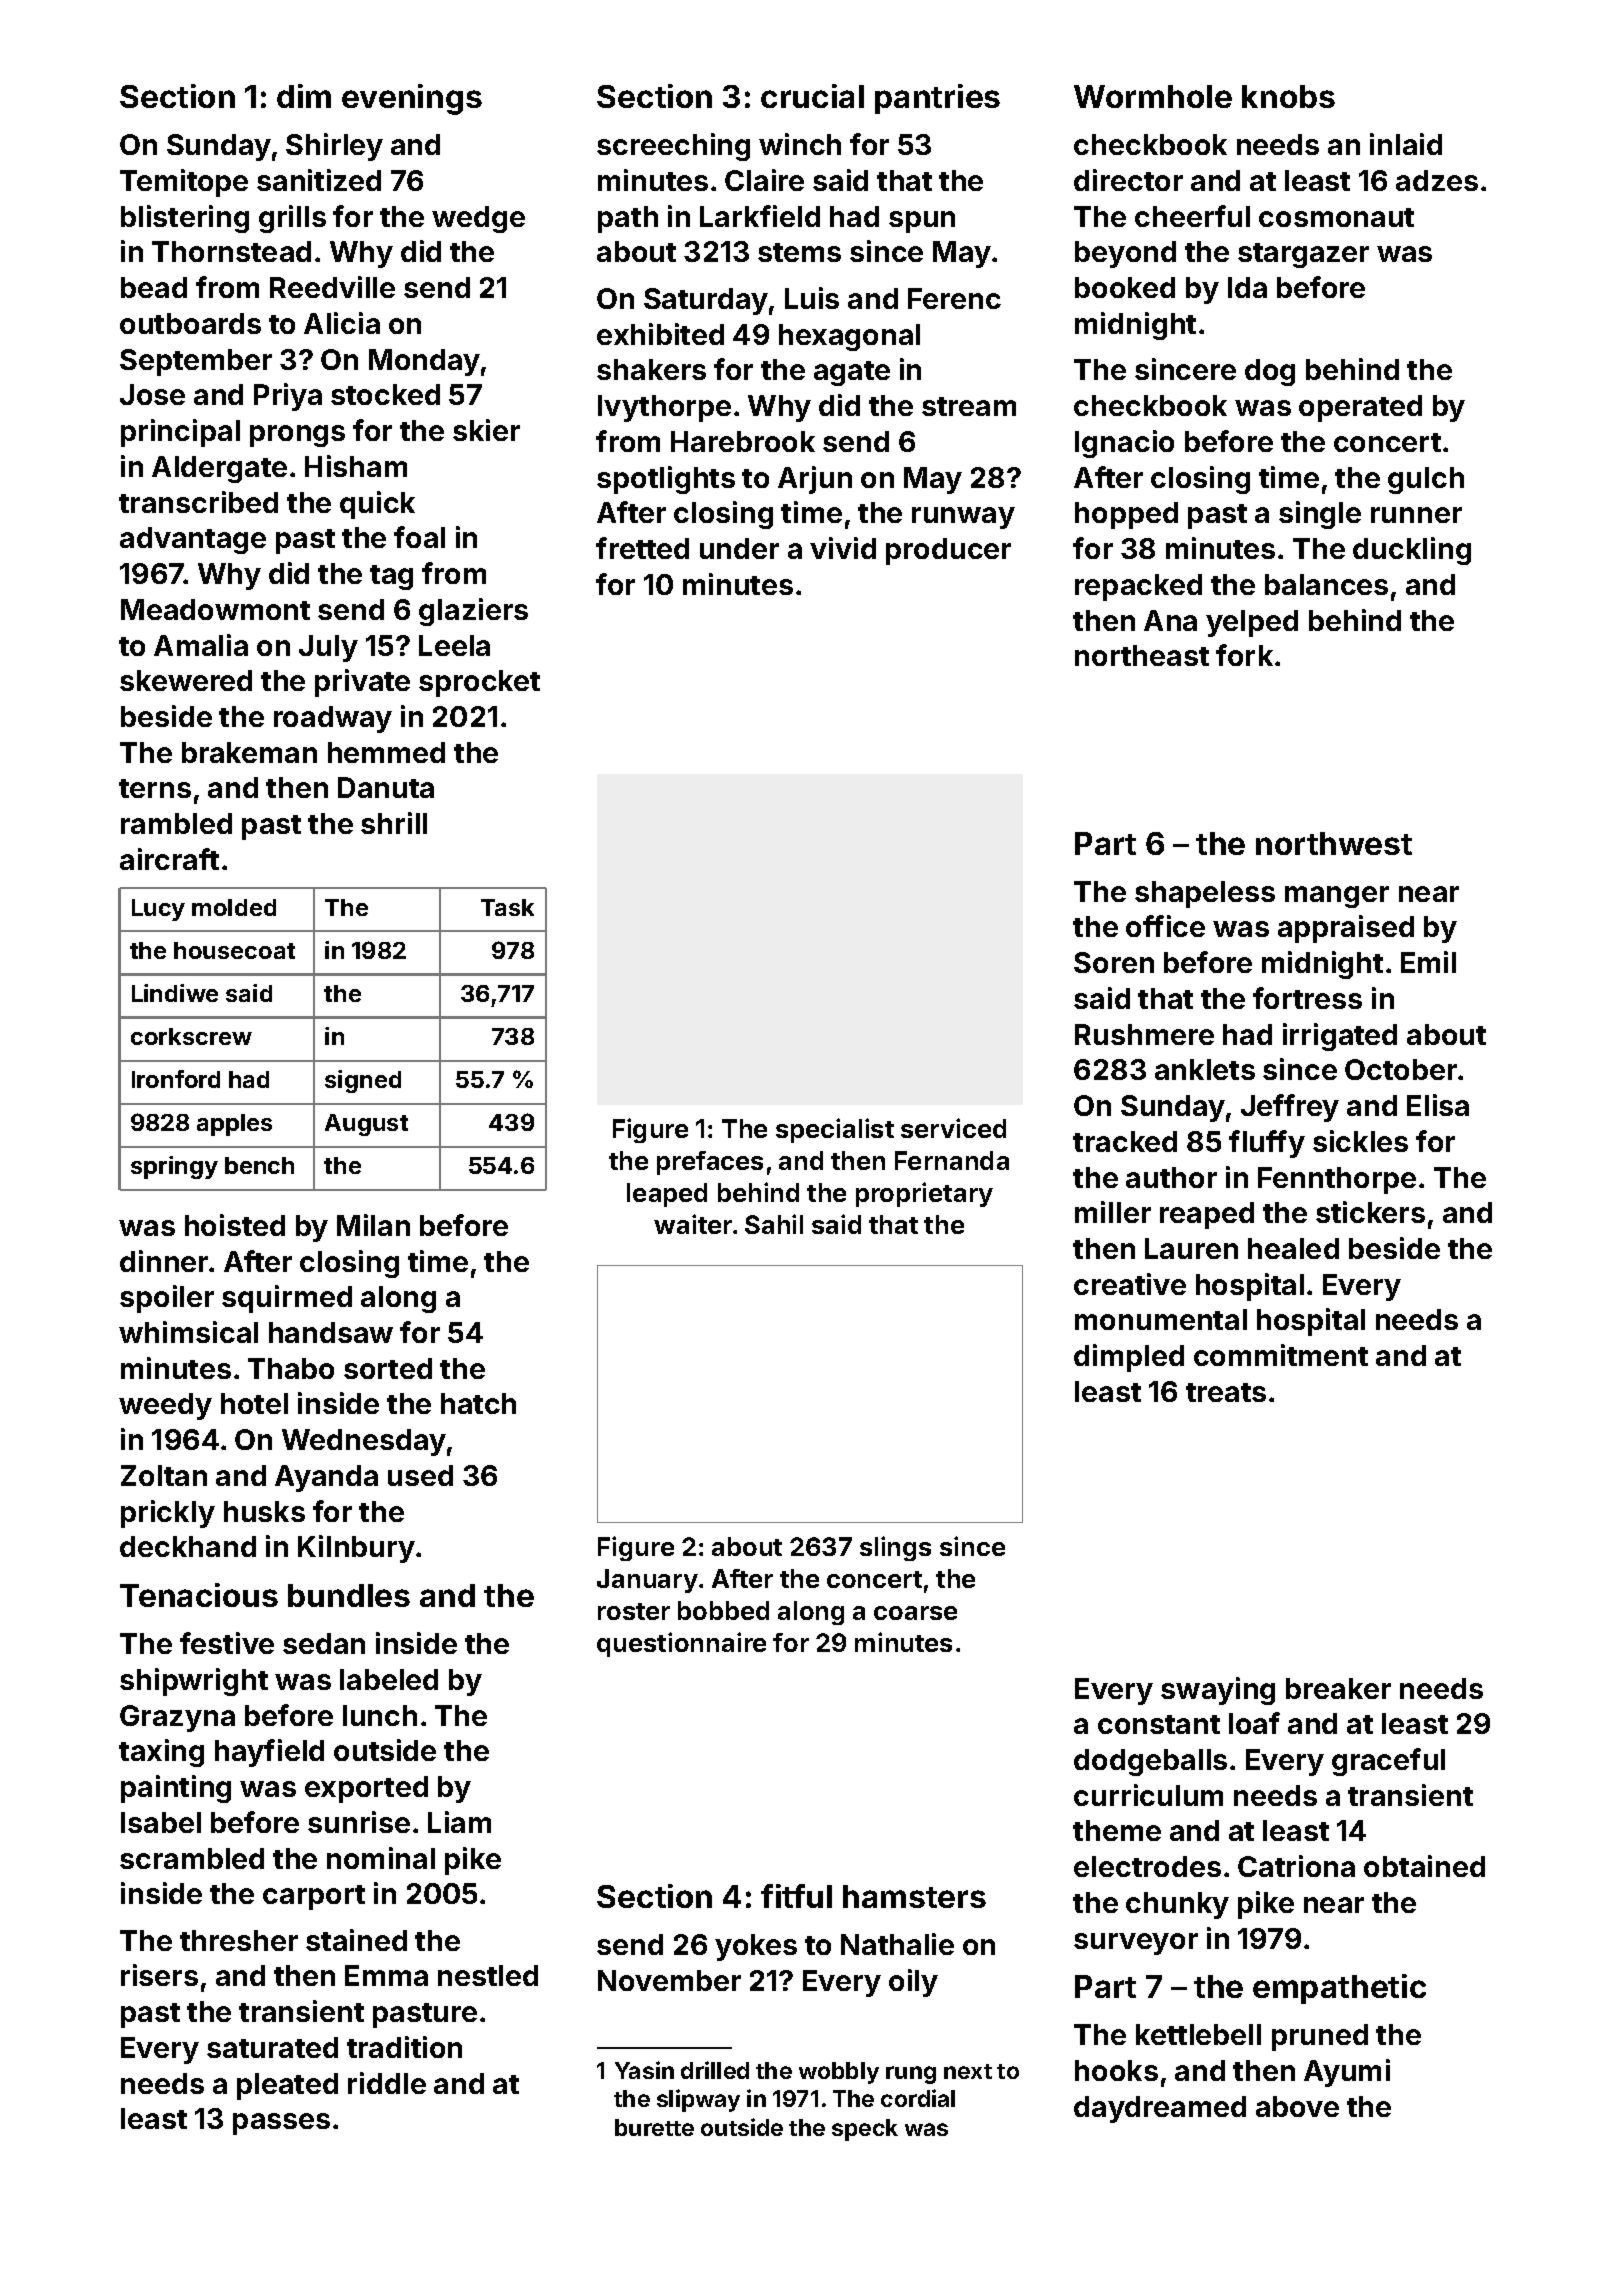 The width and height of the screenshot is (1620, 2292). Describe the element at coordinates (1207, 1215) in the screenshot. I see `reaped` at that location.
